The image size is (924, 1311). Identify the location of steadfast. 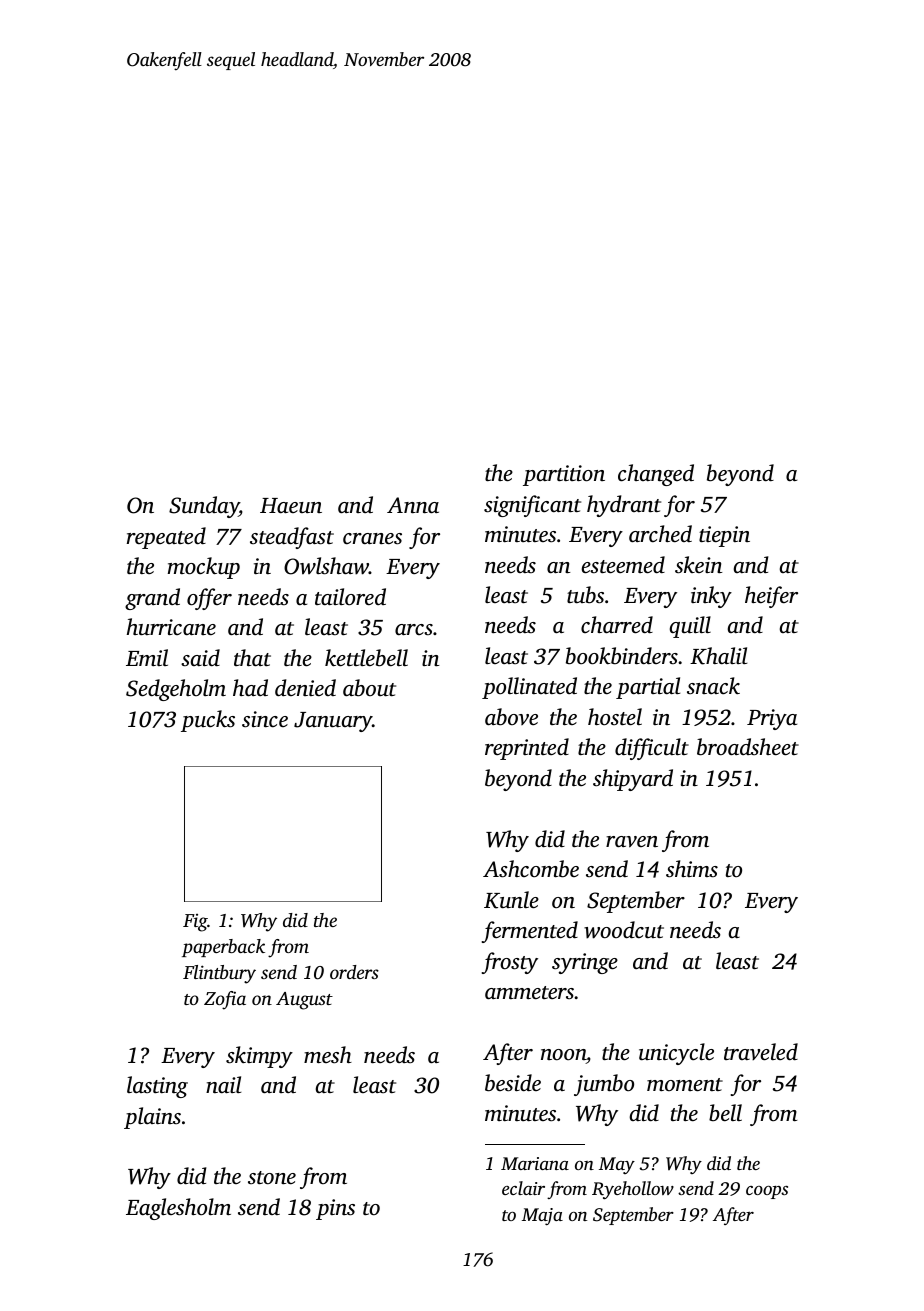
(292, 538).
